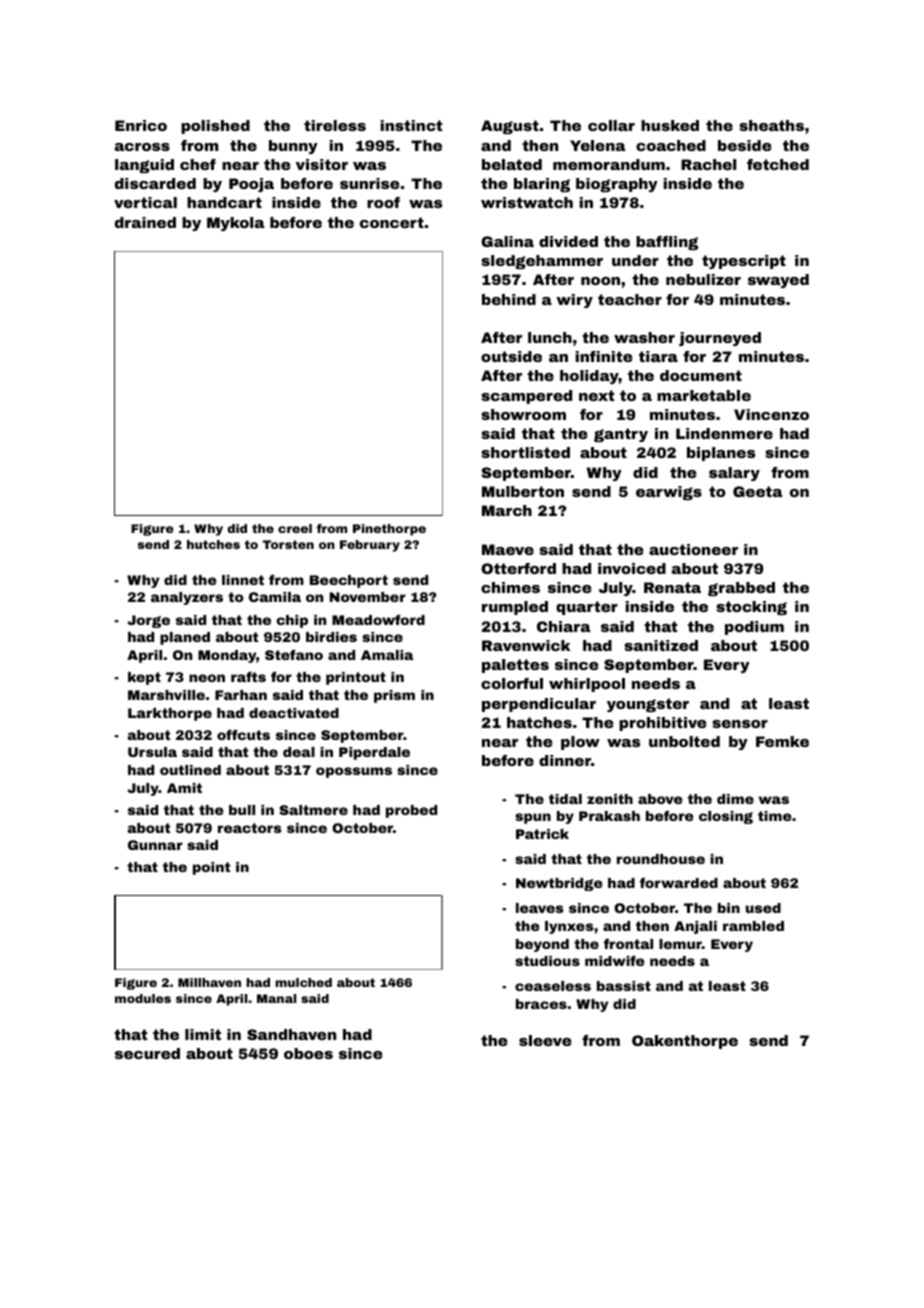 The height and width of the document is (1308, 924). What do you see at coordinates (213, 544) in the document?
I see `hutches` at bounding box center [213, 544].
